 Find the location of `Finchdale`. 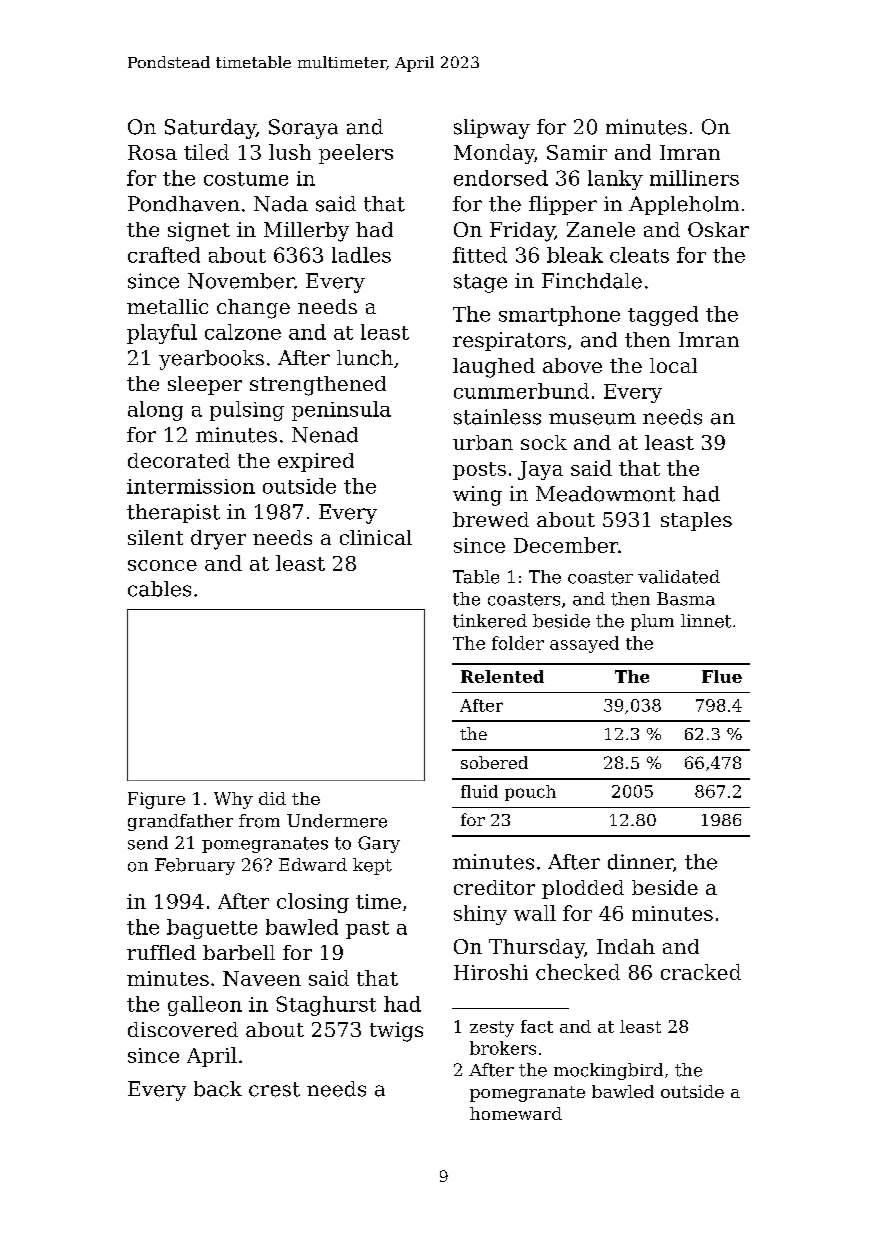

Finchdale is located at coordinates (592, 281).
